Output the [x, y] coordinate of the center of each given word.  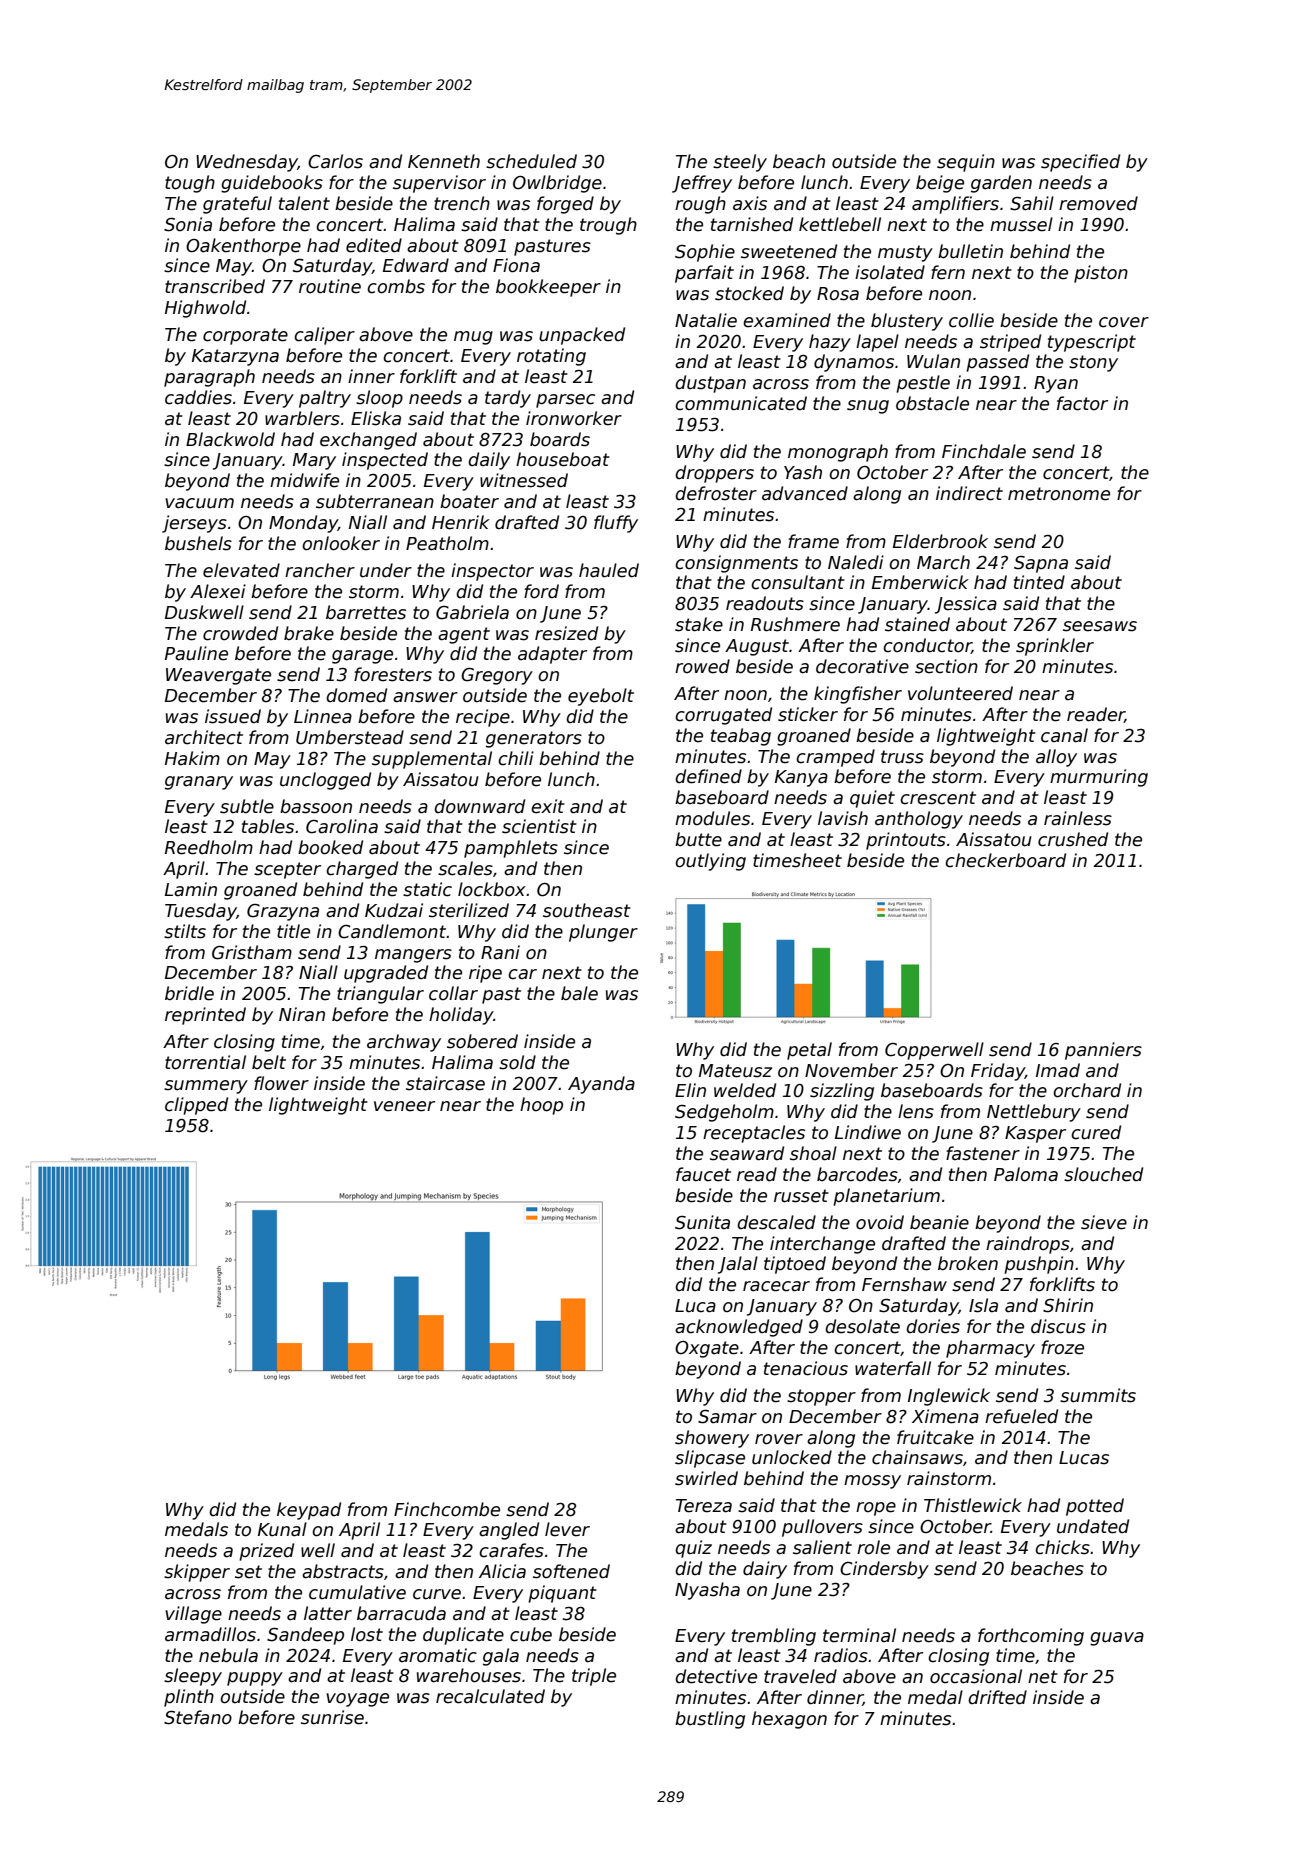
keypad [309, 1511]
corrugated [723, 716]
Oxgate [707, 1349]
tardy [508, 399]
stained [917, 624]
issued [233, 716]
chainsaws [917, 1457]
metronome [1059, 494]
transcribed [215, 286]
